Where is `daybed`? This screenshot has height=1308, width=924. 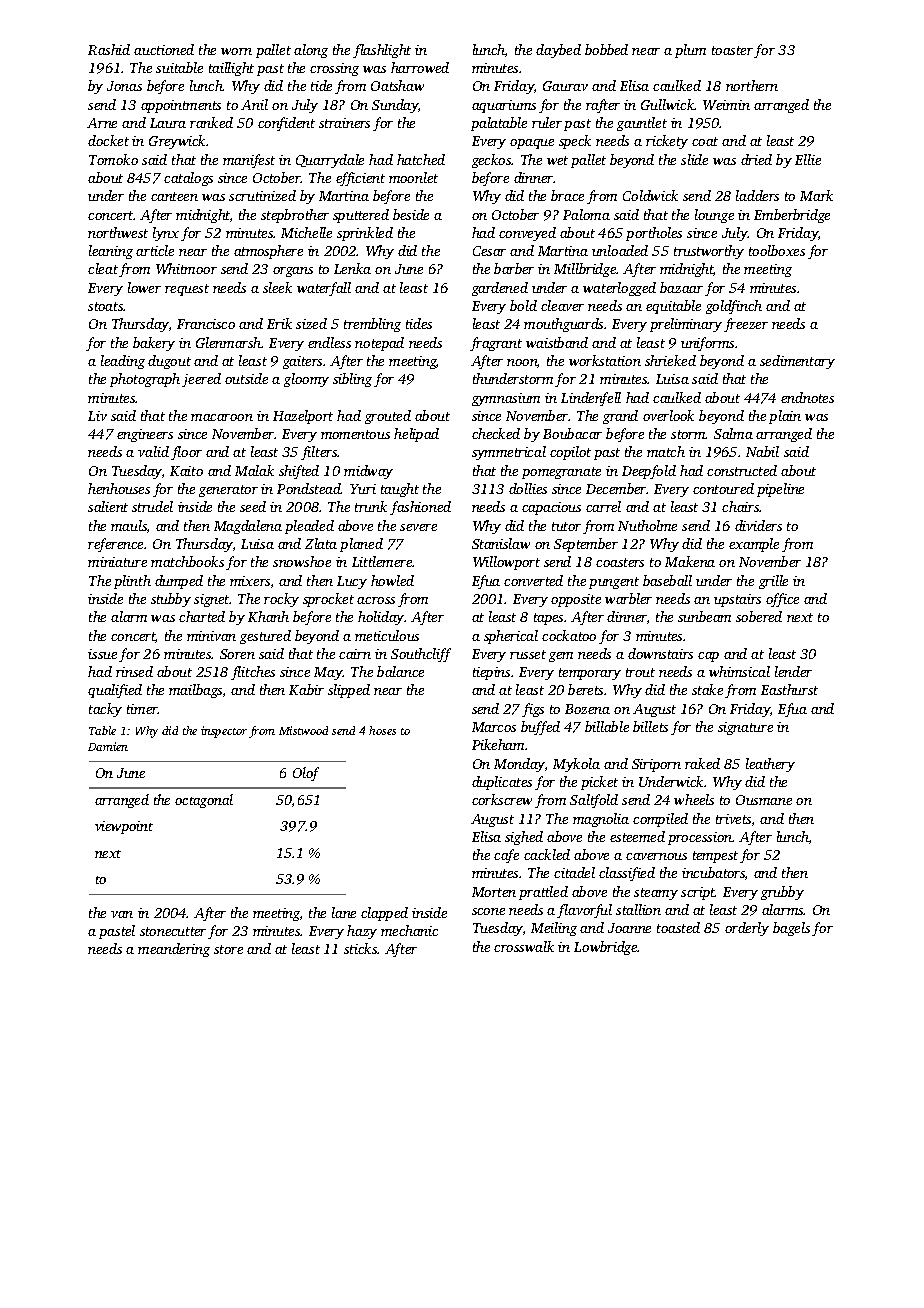 daybed is located at coordinates (558, 51).
